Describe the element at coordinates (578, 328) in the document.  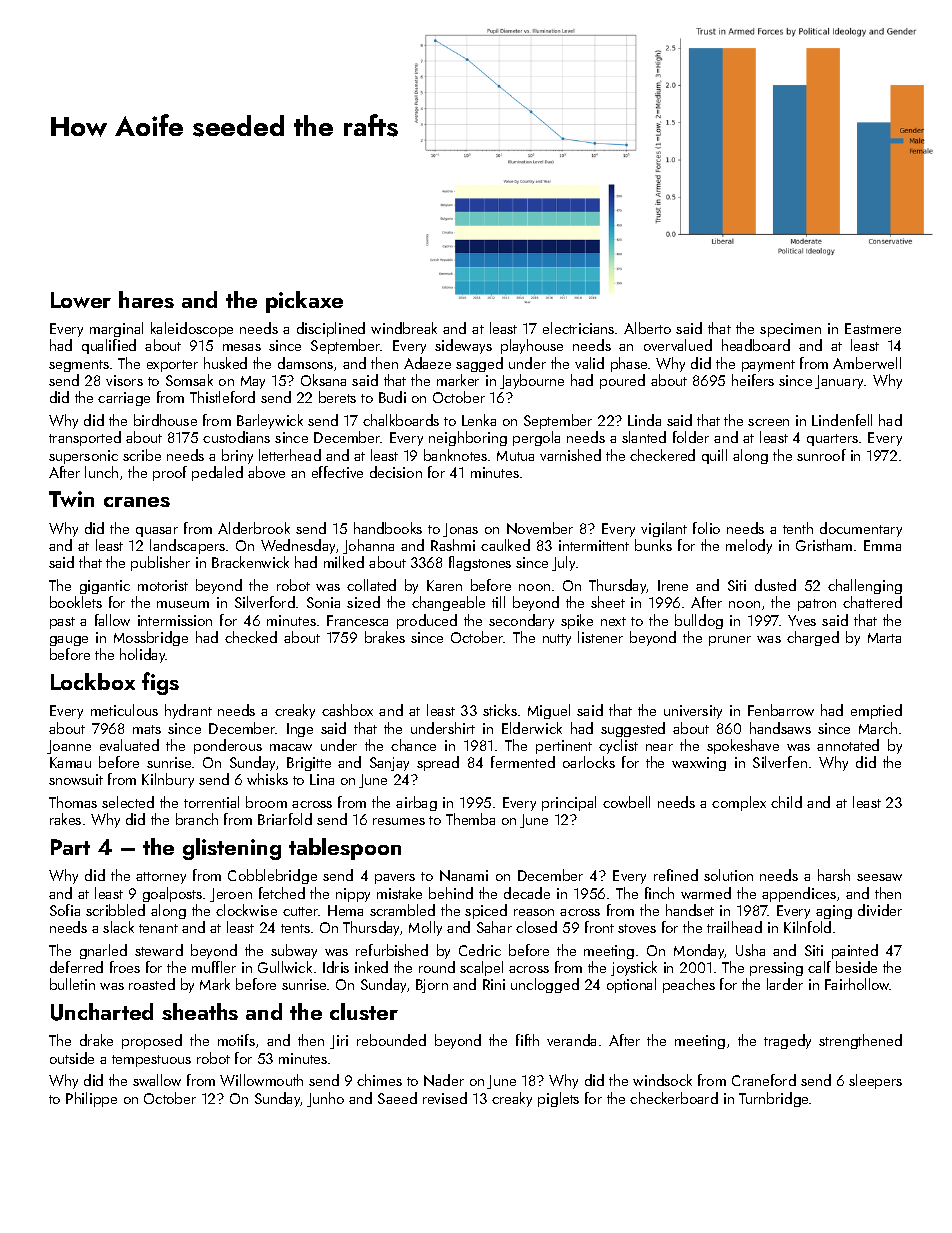
I see `electricians` at that location.
